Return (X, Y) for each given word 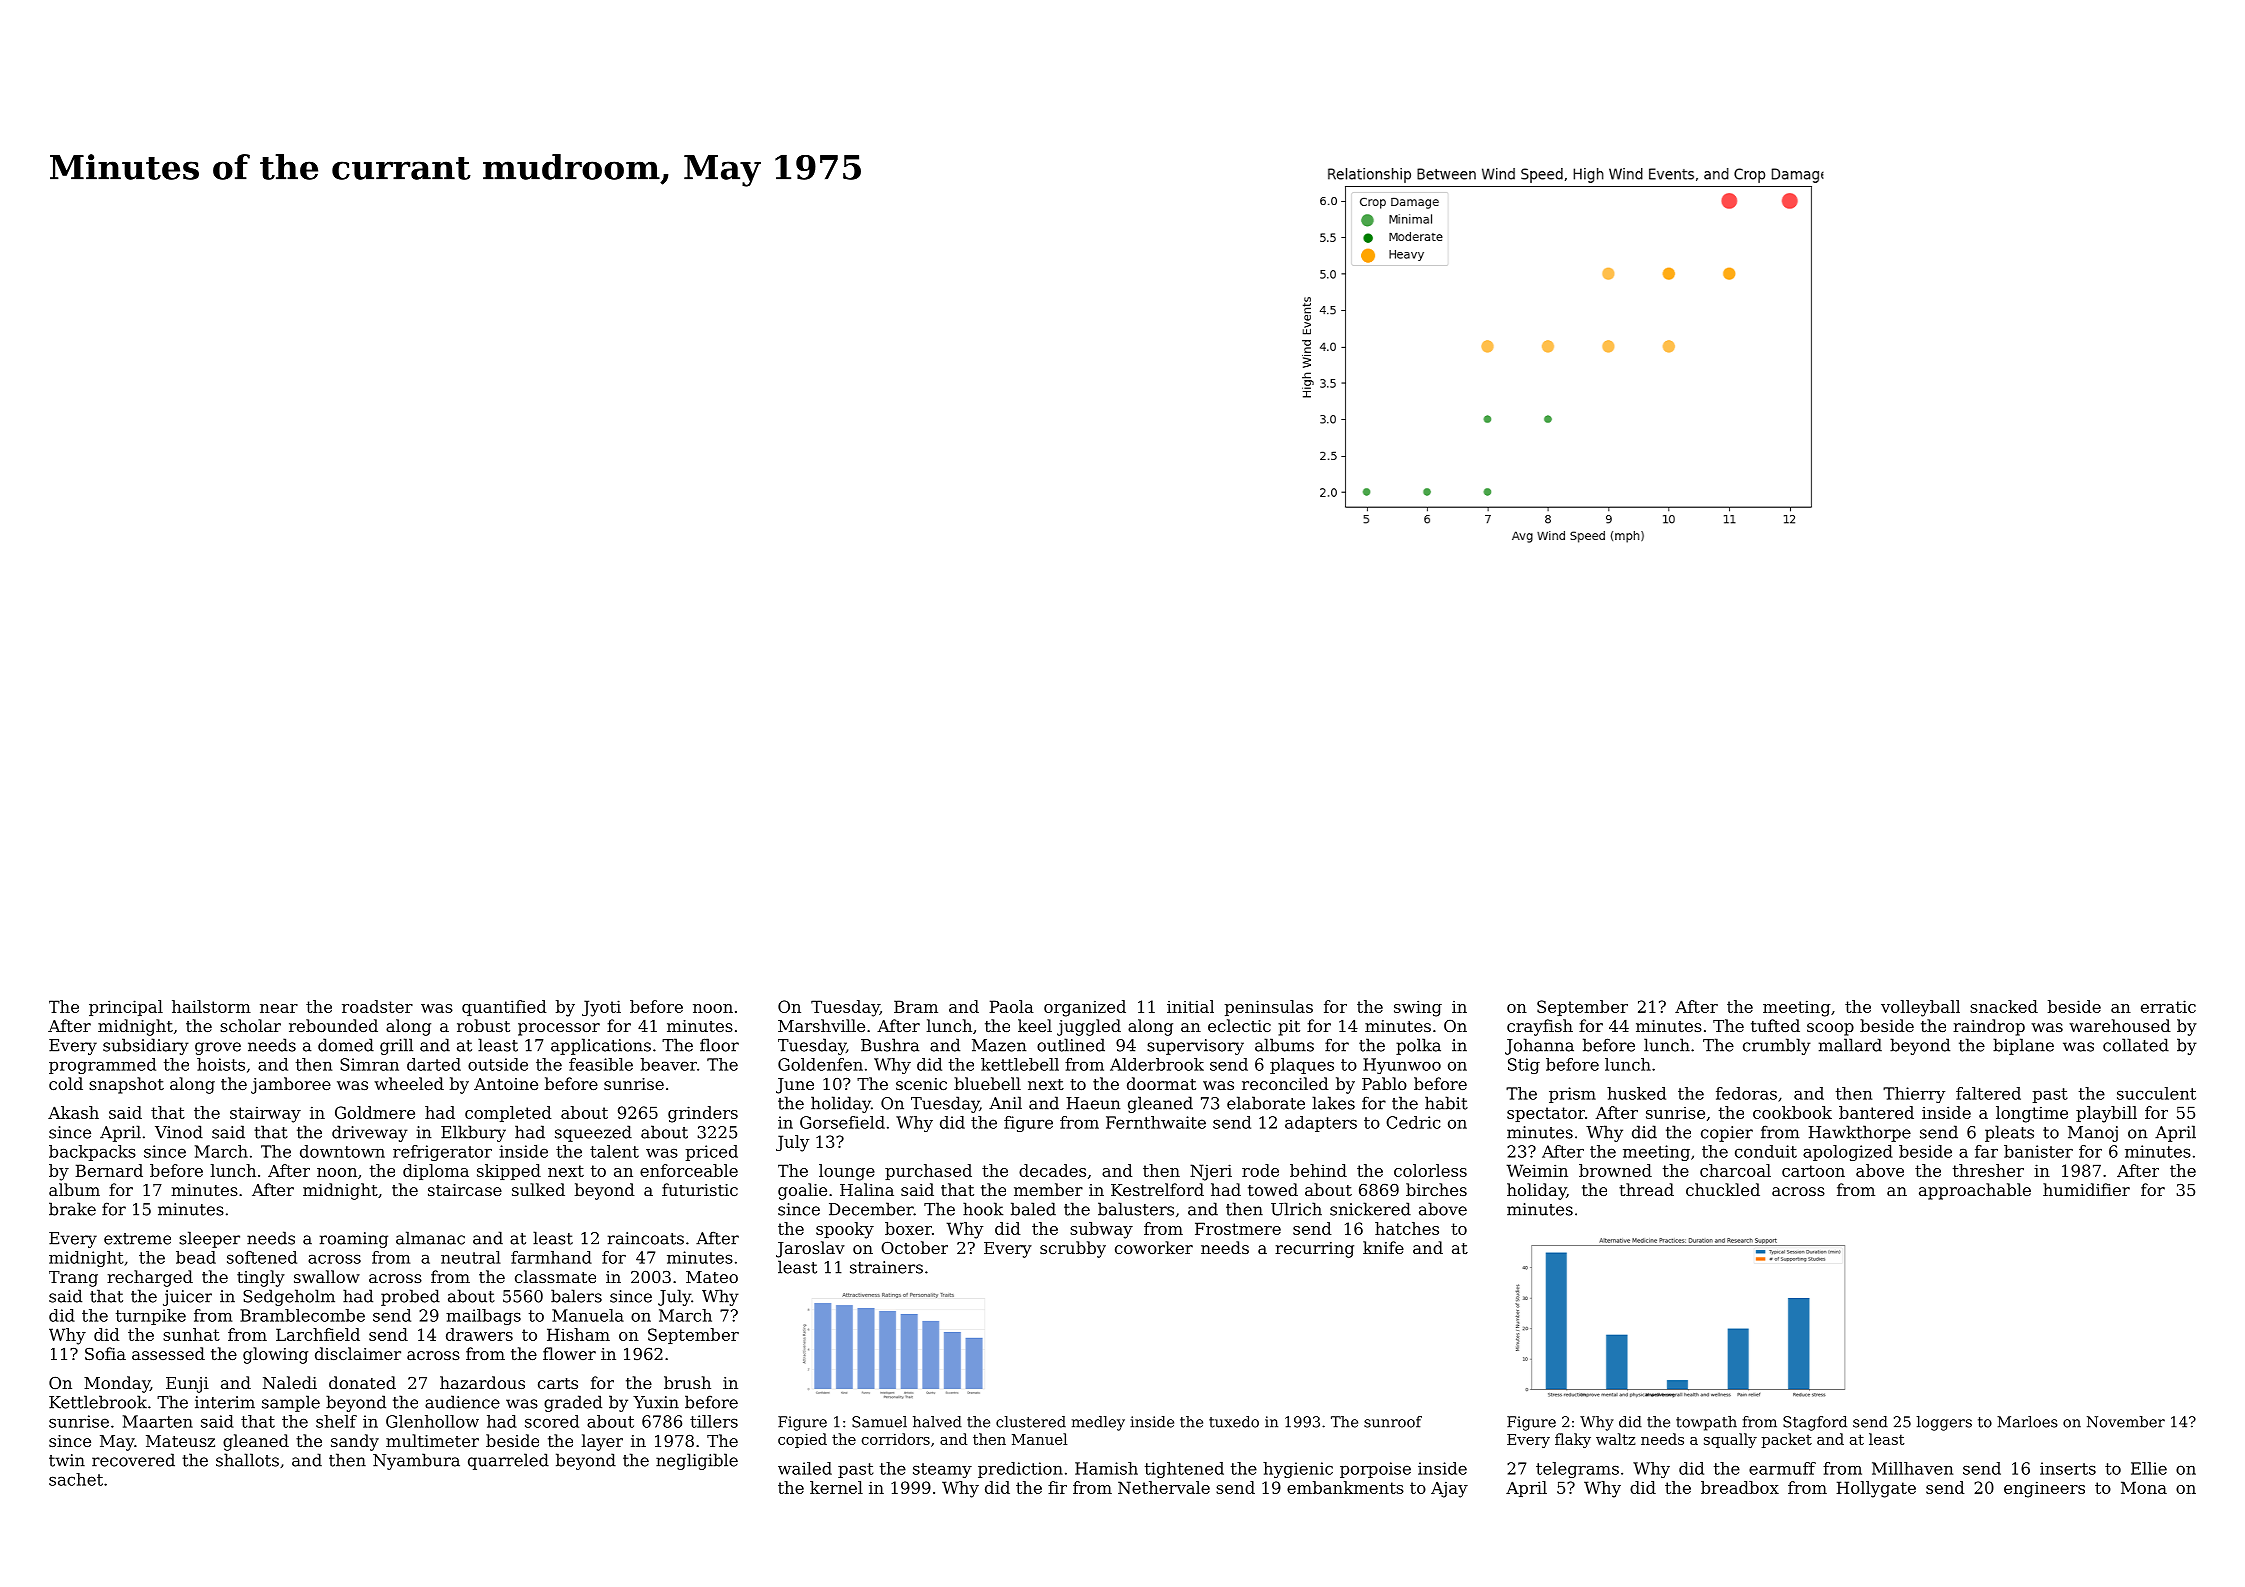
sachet (76, 1479)
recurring (1314, 1250)
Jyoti (601, 1008)
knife (1383, 1247)
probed (410, 1297)
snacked (2004, 1006)
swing (1418, 1008)
